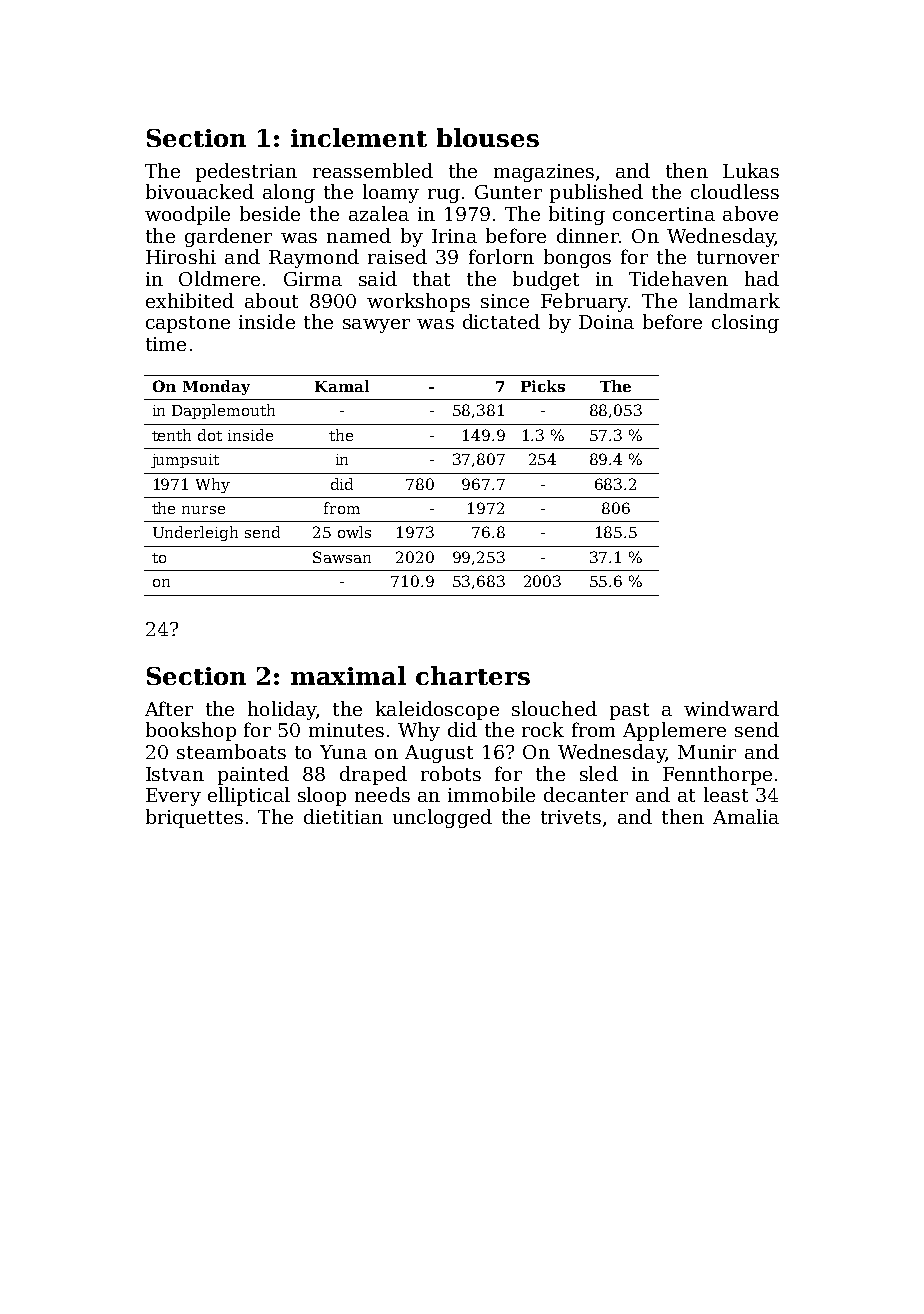 The width and height of the document is (924, 1314). Describe the element at coordinates (473, 675) in the document. I see `charters` at that location.
